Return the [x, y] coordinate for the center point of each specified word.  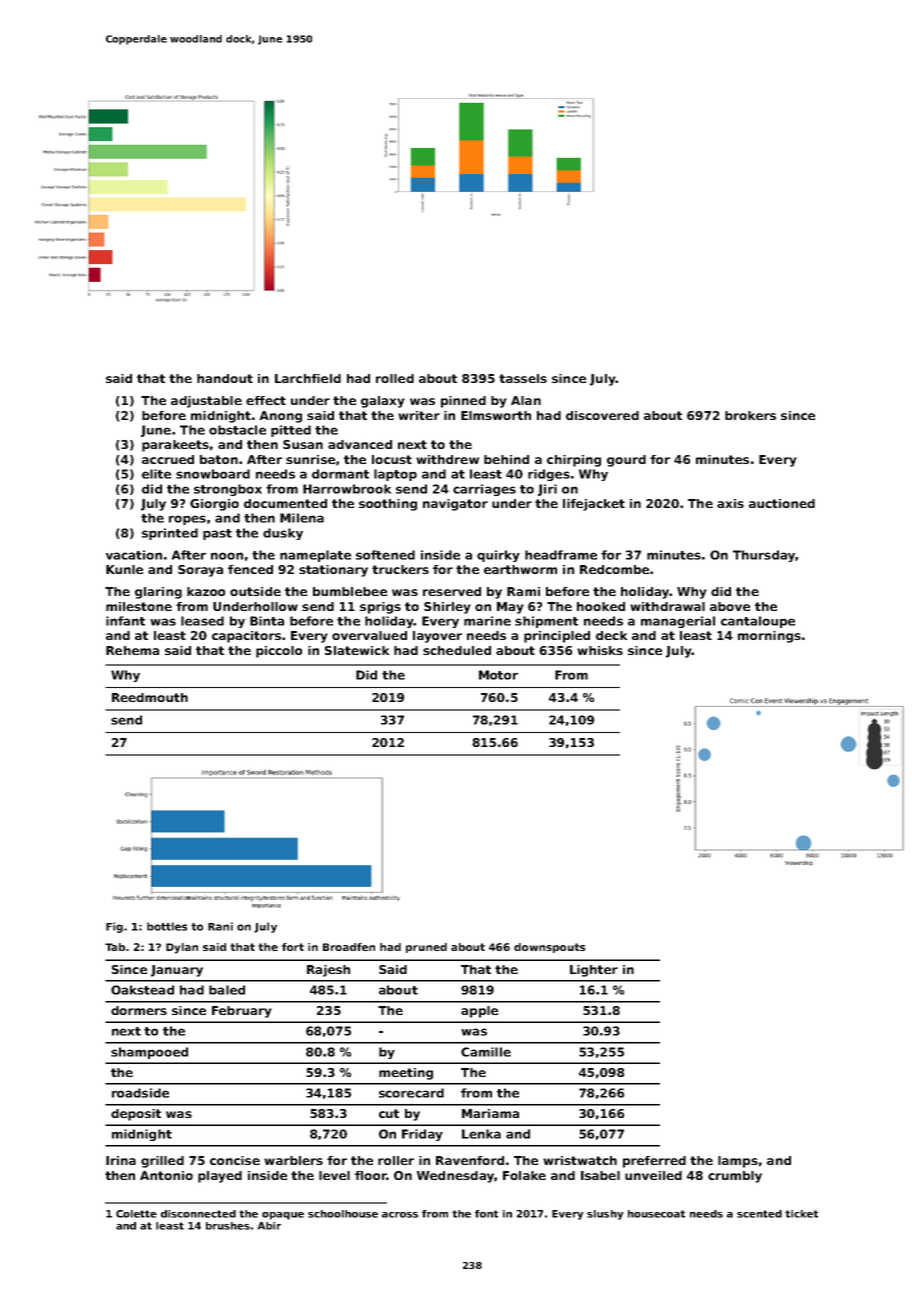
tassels [523, 378]
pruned [426, 948]
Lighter [594, 971]
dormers [139, 1010]
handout [225, 378]
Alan [526, 400]
